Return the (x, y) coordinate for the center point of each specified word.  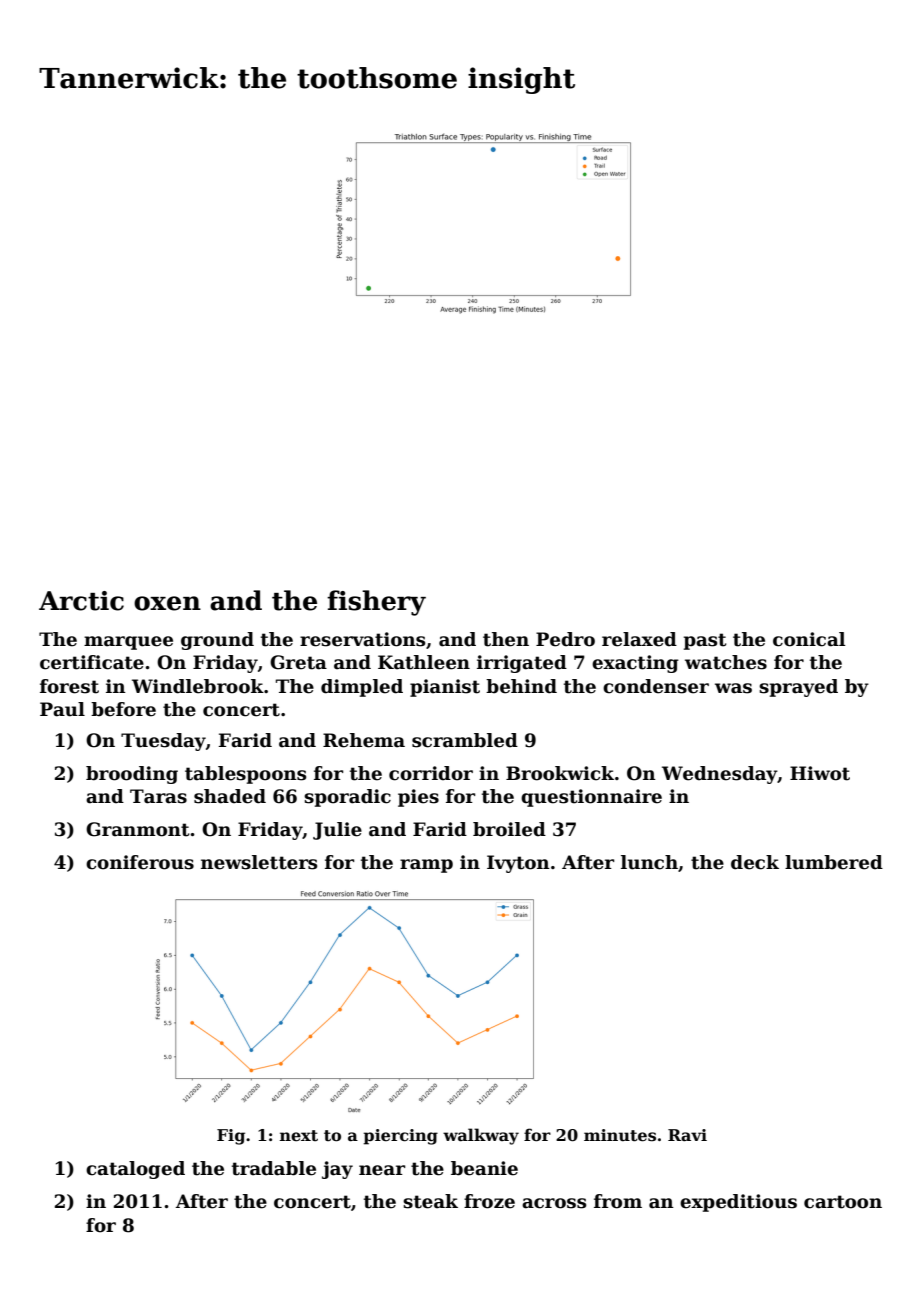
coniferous (140, 862)
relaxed (639, 639)
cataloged (135, 1170)
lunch (649, 862)
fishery (376, 603)
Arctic (81, 601)
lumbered (834, 862)
